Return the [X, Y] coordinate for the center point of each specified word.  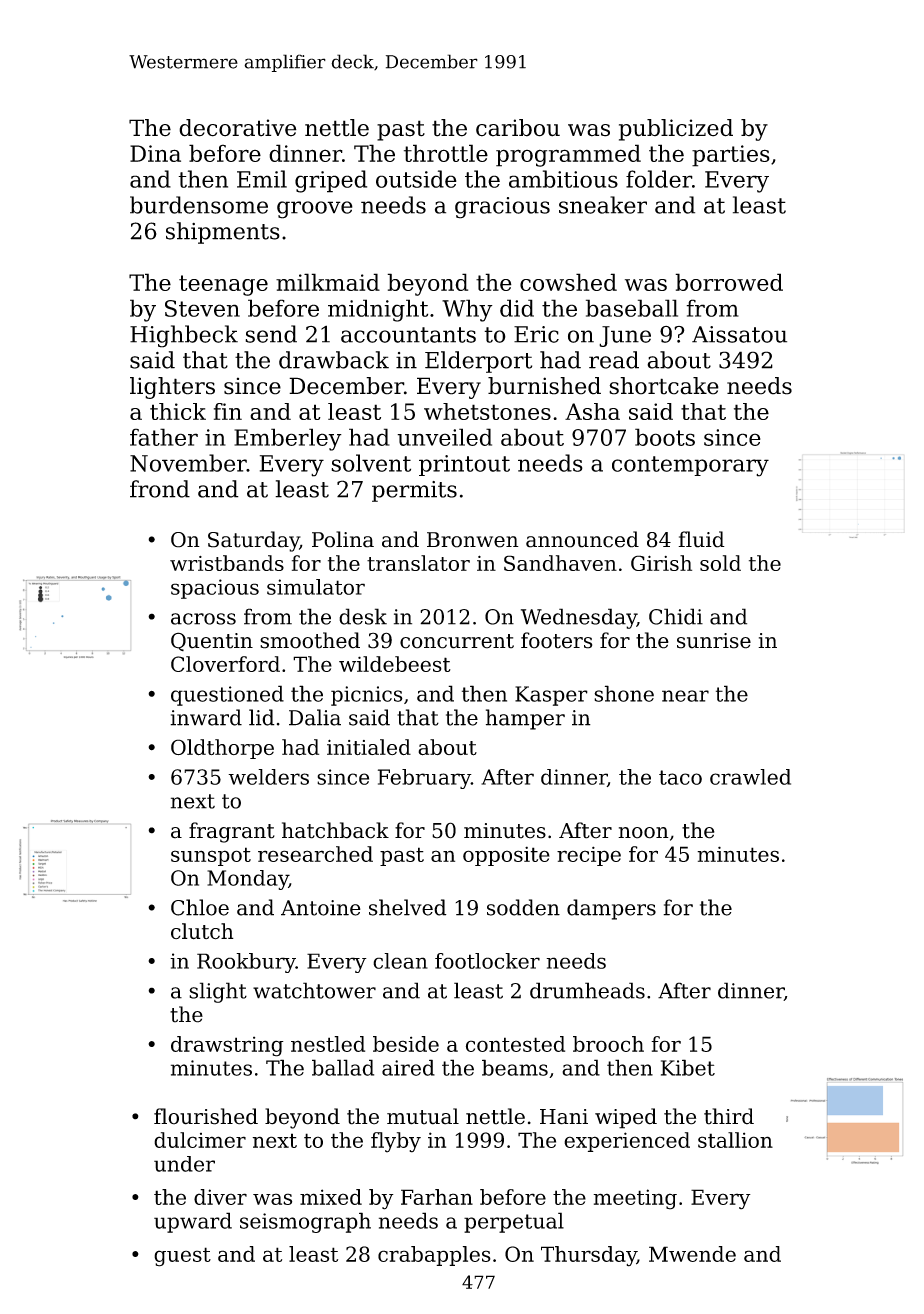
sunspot [211, 856]
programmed [568, 155]
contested [515, 1044]
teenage [223, 285]
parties [731, 156]
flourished [206, 1116]
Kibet [688, 1067]
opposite [506, 856]
